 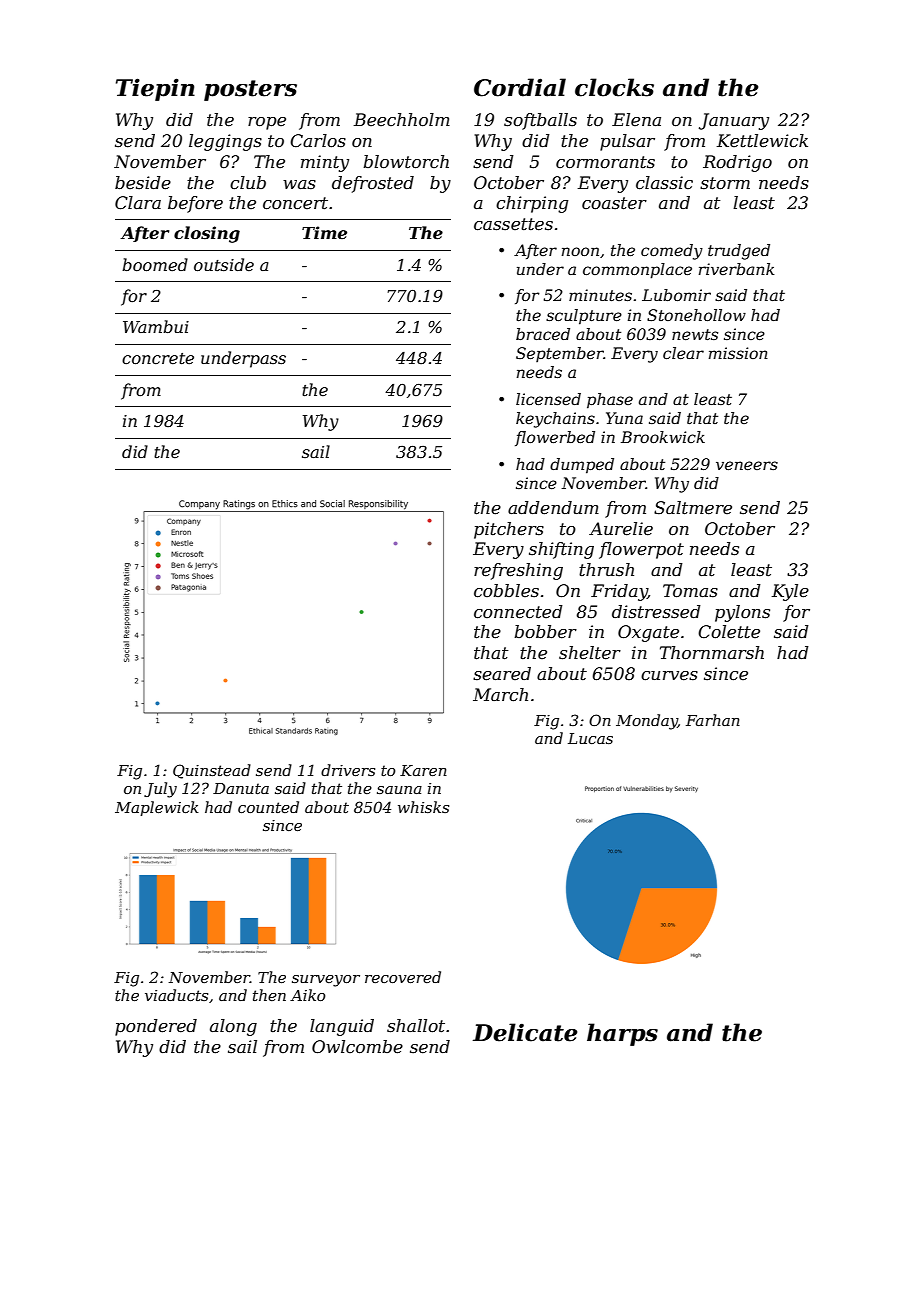 I want to click on recovered, so click(x=403, y=977).
